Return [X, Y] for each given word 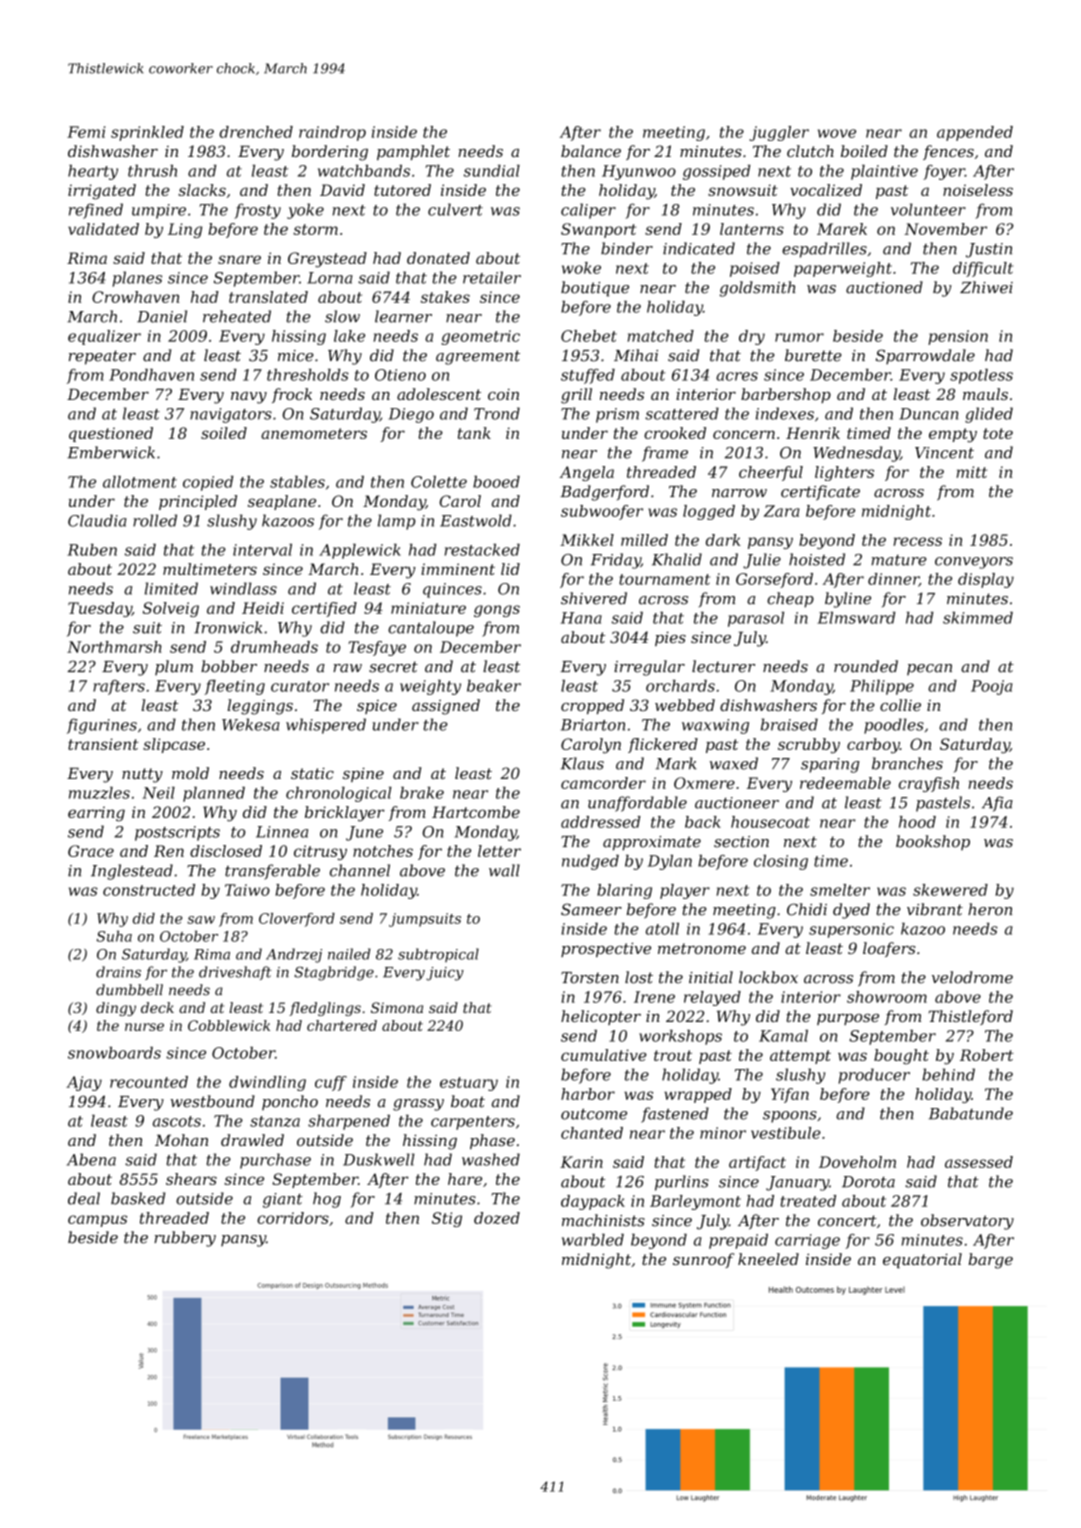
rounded [866, 666]
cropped [592, 706]
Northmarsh [114, 647]
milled [644, 540]
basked [138, 1198]
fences [948, 152]
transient [103, 744]
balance [591, 151]
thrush [152, 171]
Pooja [991, 687]
